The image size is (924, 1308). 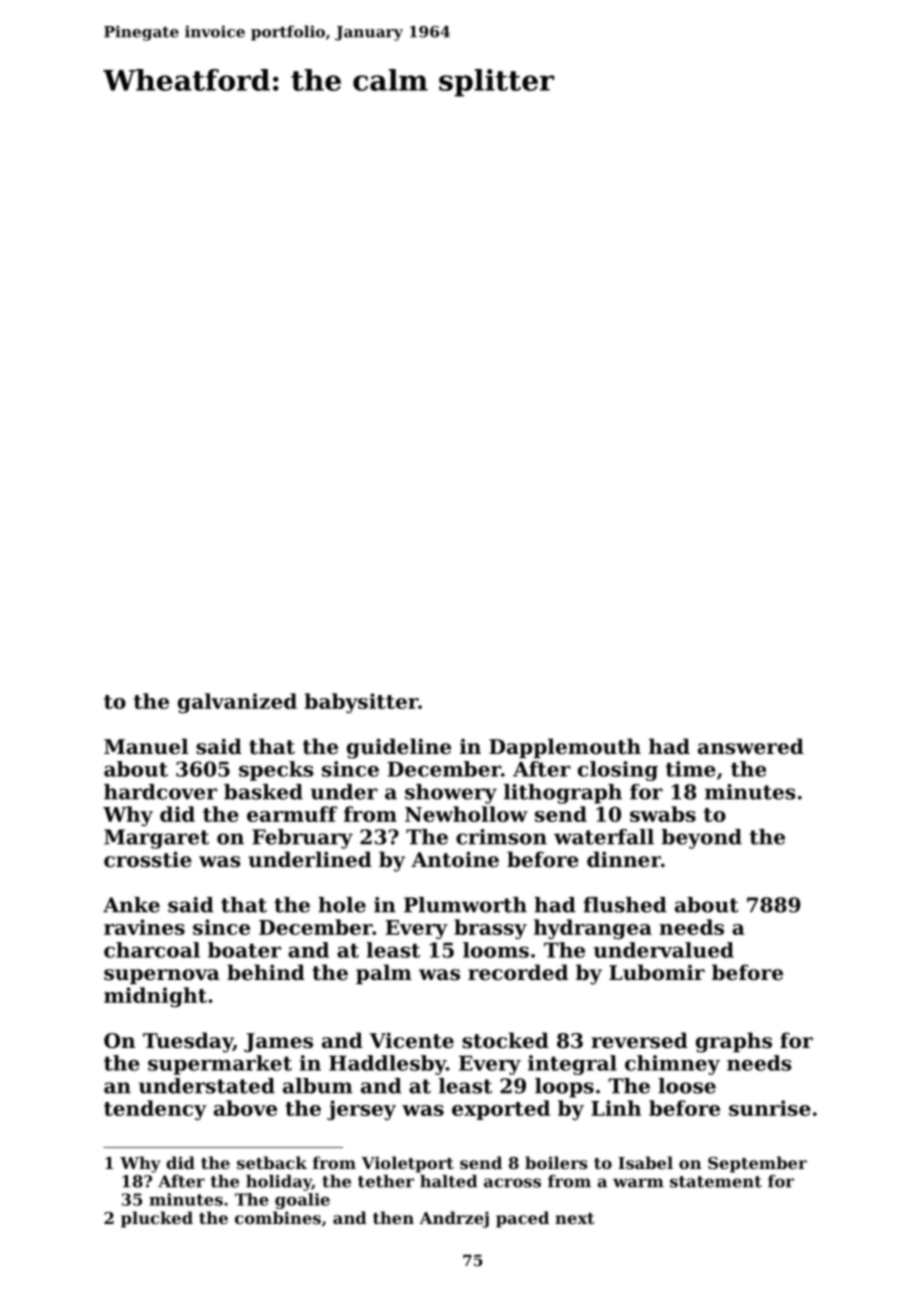 What do you see at coordinates (734, 1042) in the screenshot?
I see `graphs` at bounding box center [734, 1042].
